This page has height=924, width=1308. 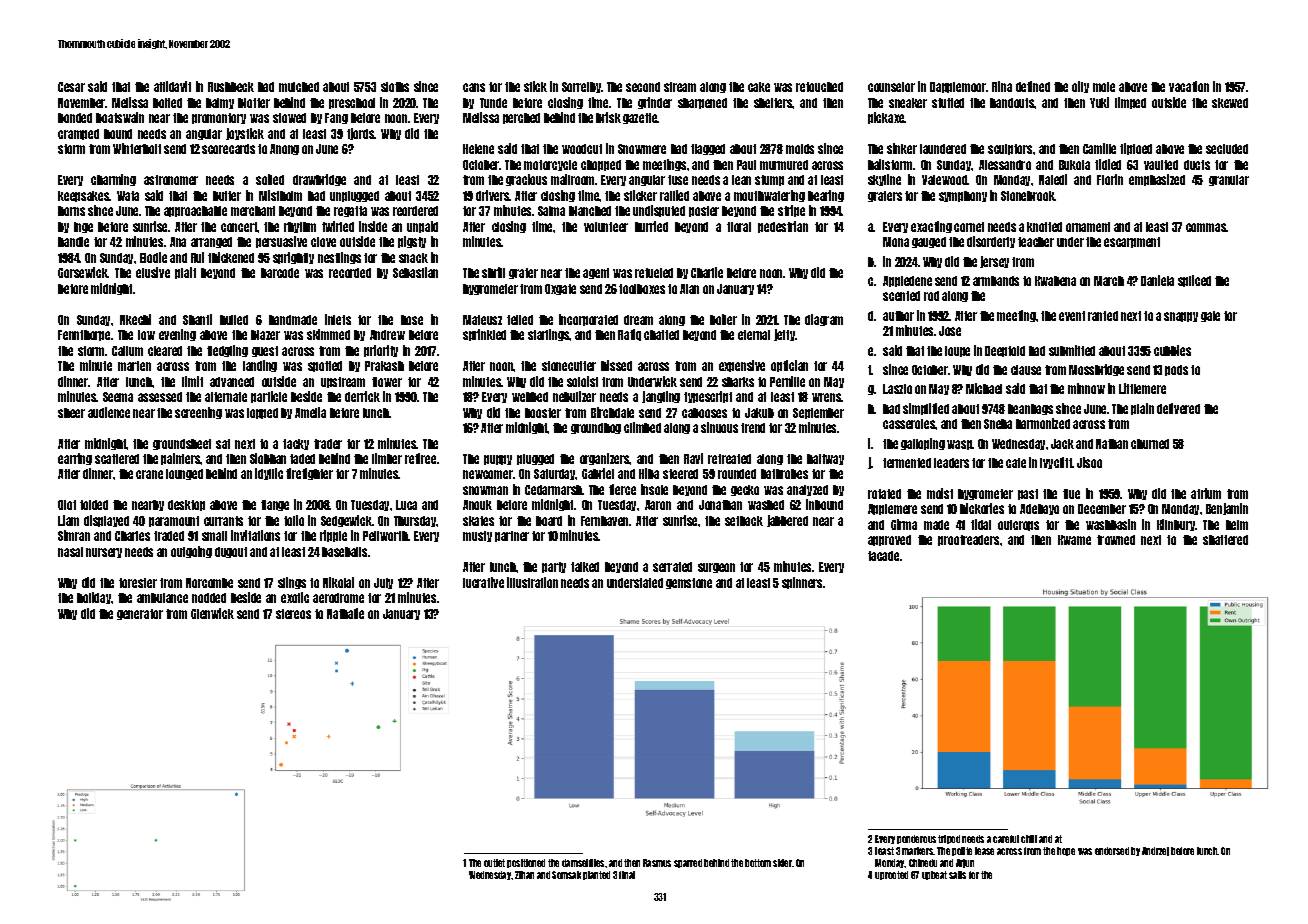 I want to click on sails, so click(x=957, y=875).
